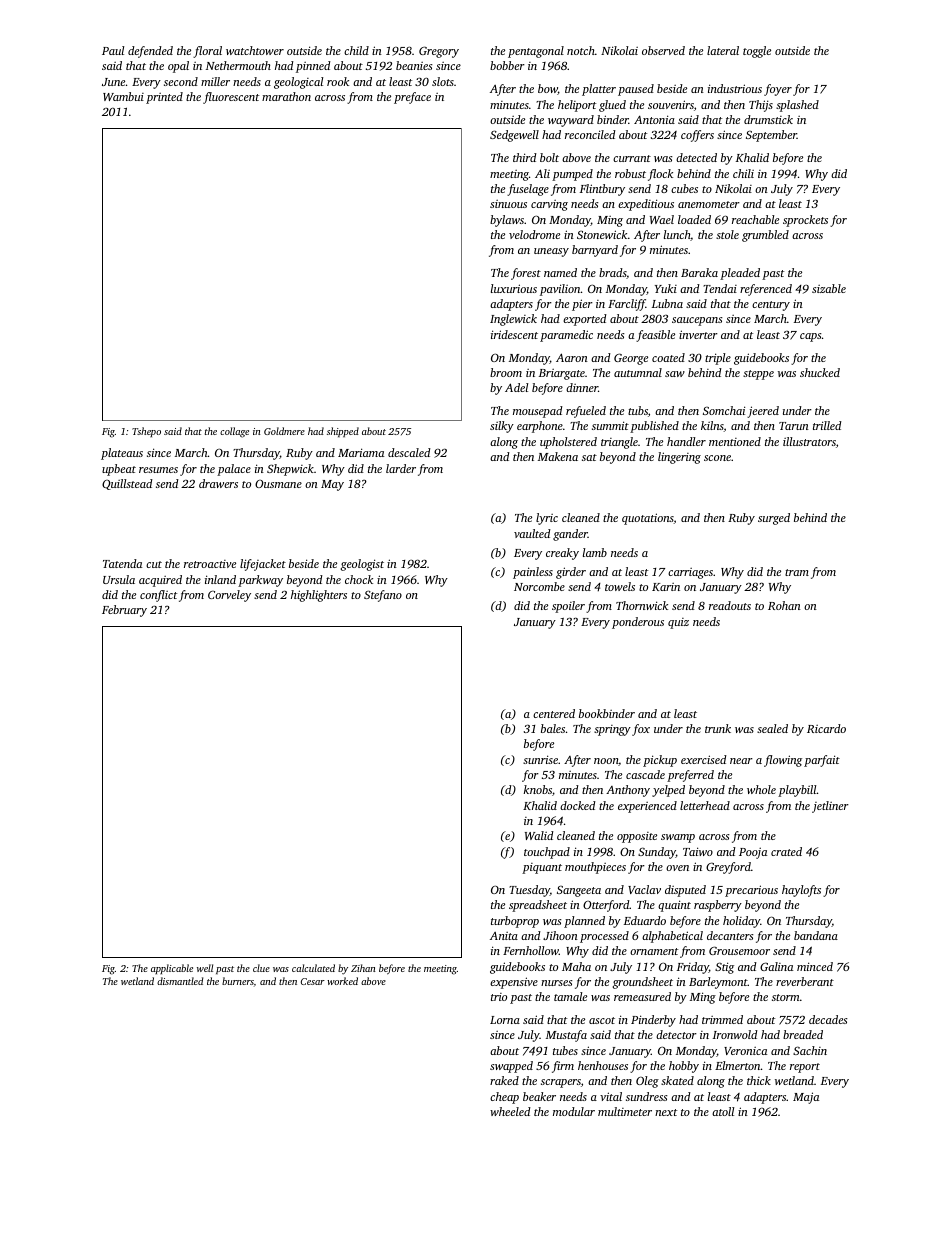  What do you see at coordinates (547, 519) in the page?
I see `lyric` at bounding box center [547, 519].
